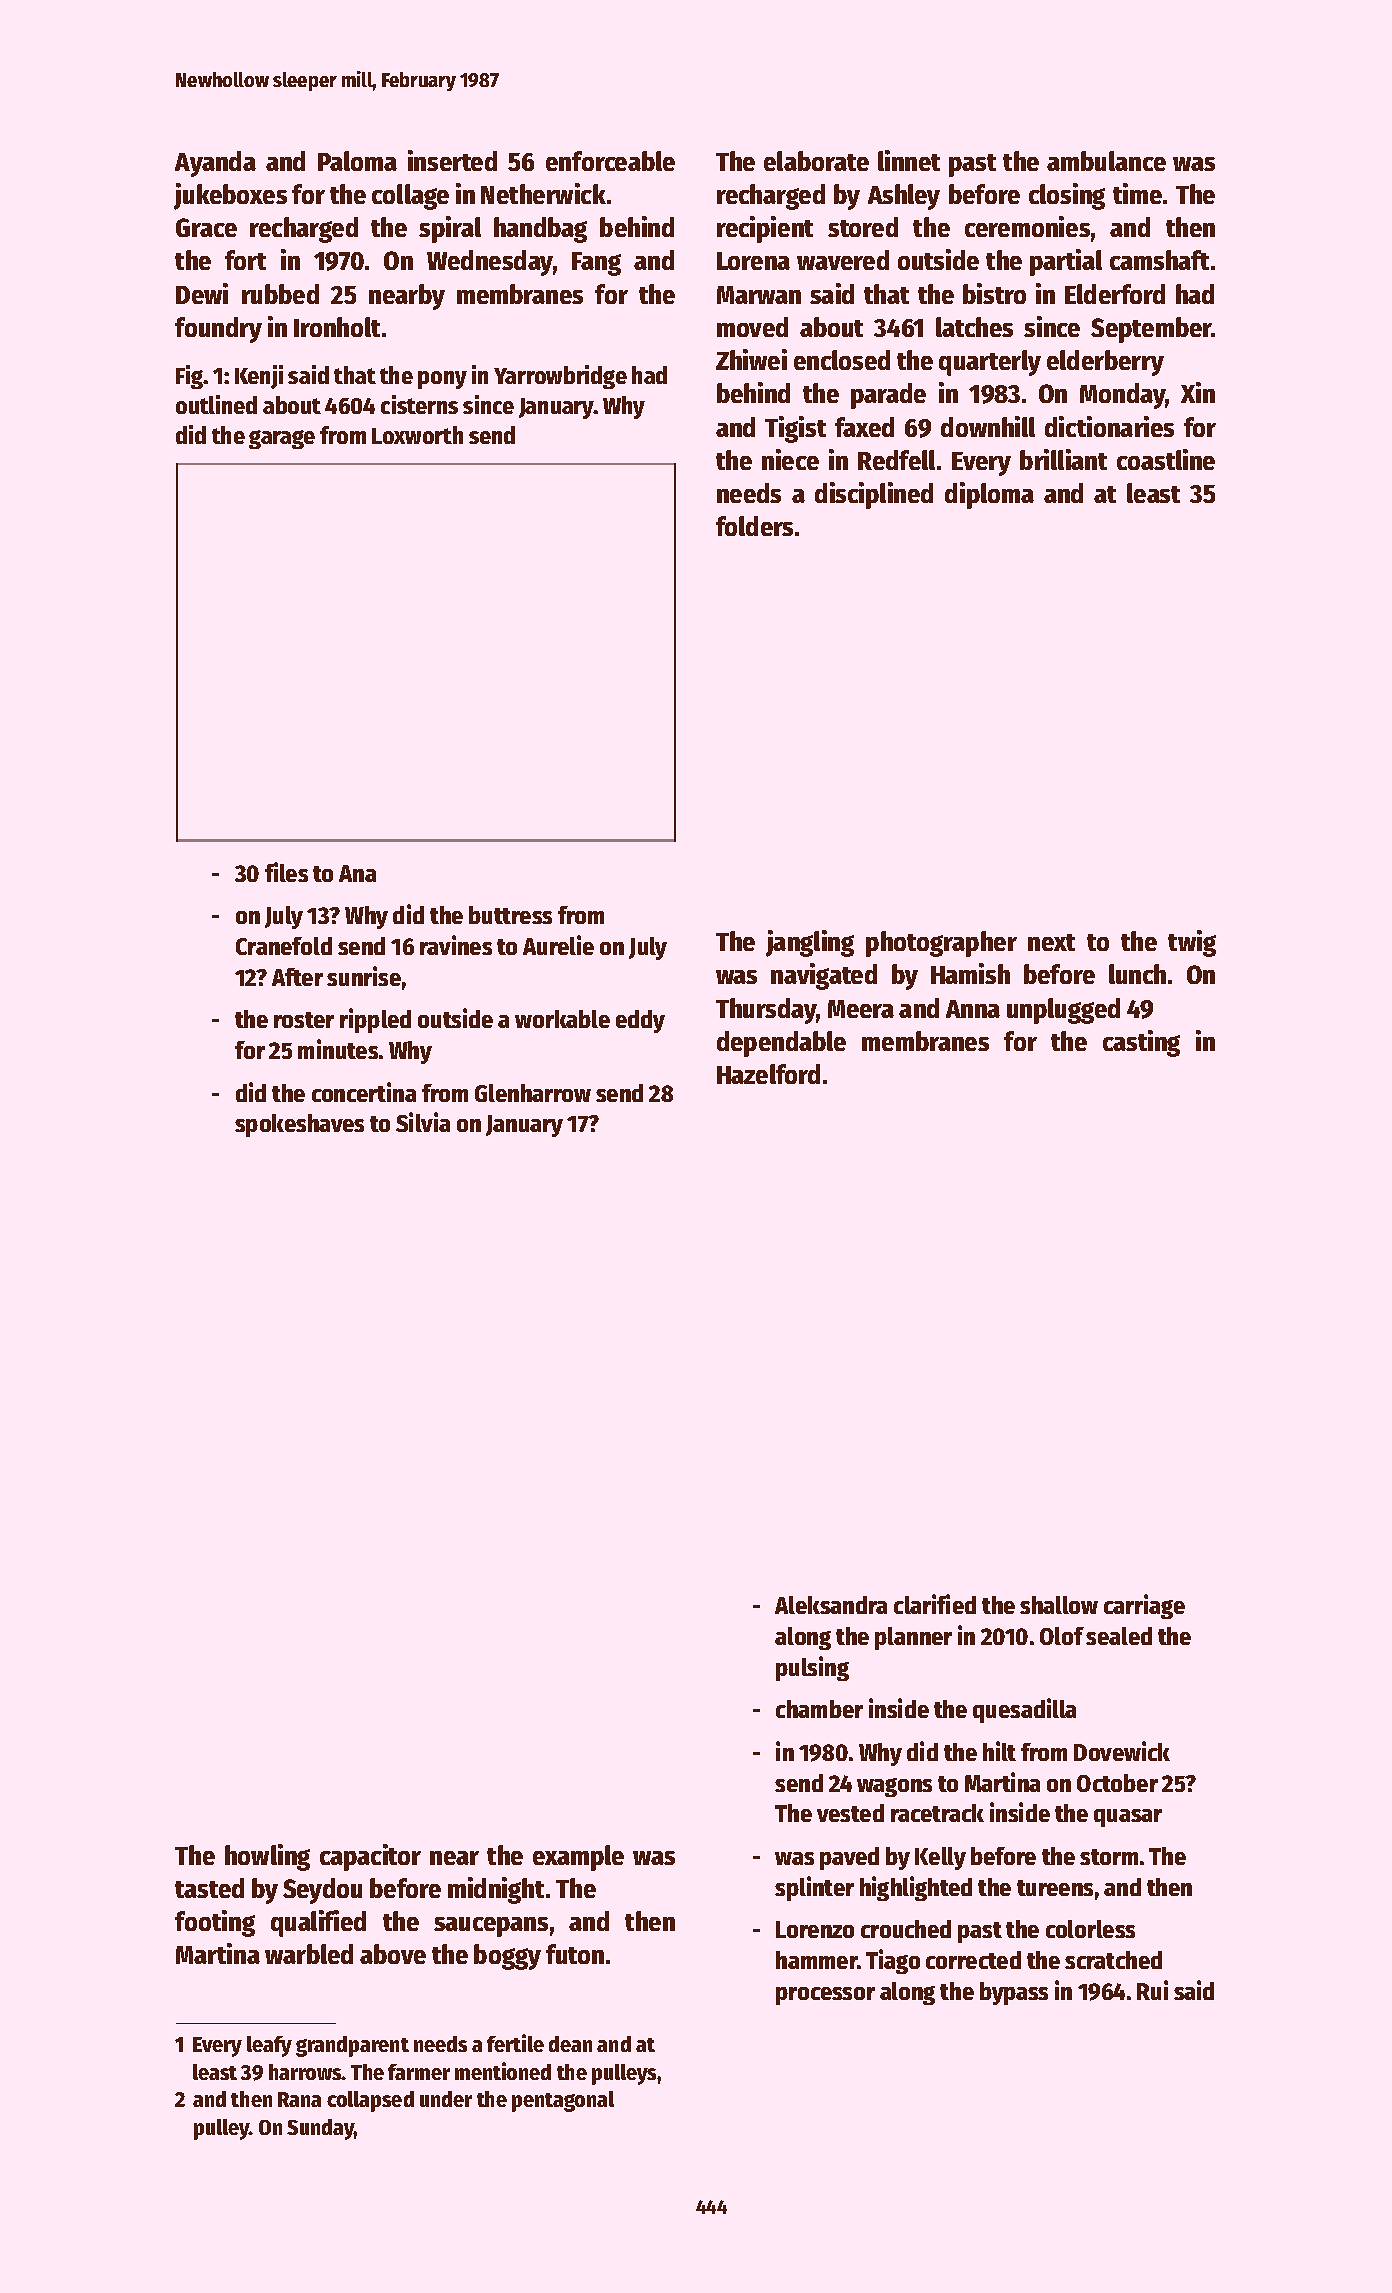 The width and height of the image is (1392, 2293). I want to click on chamber, so click(819, 1709).
